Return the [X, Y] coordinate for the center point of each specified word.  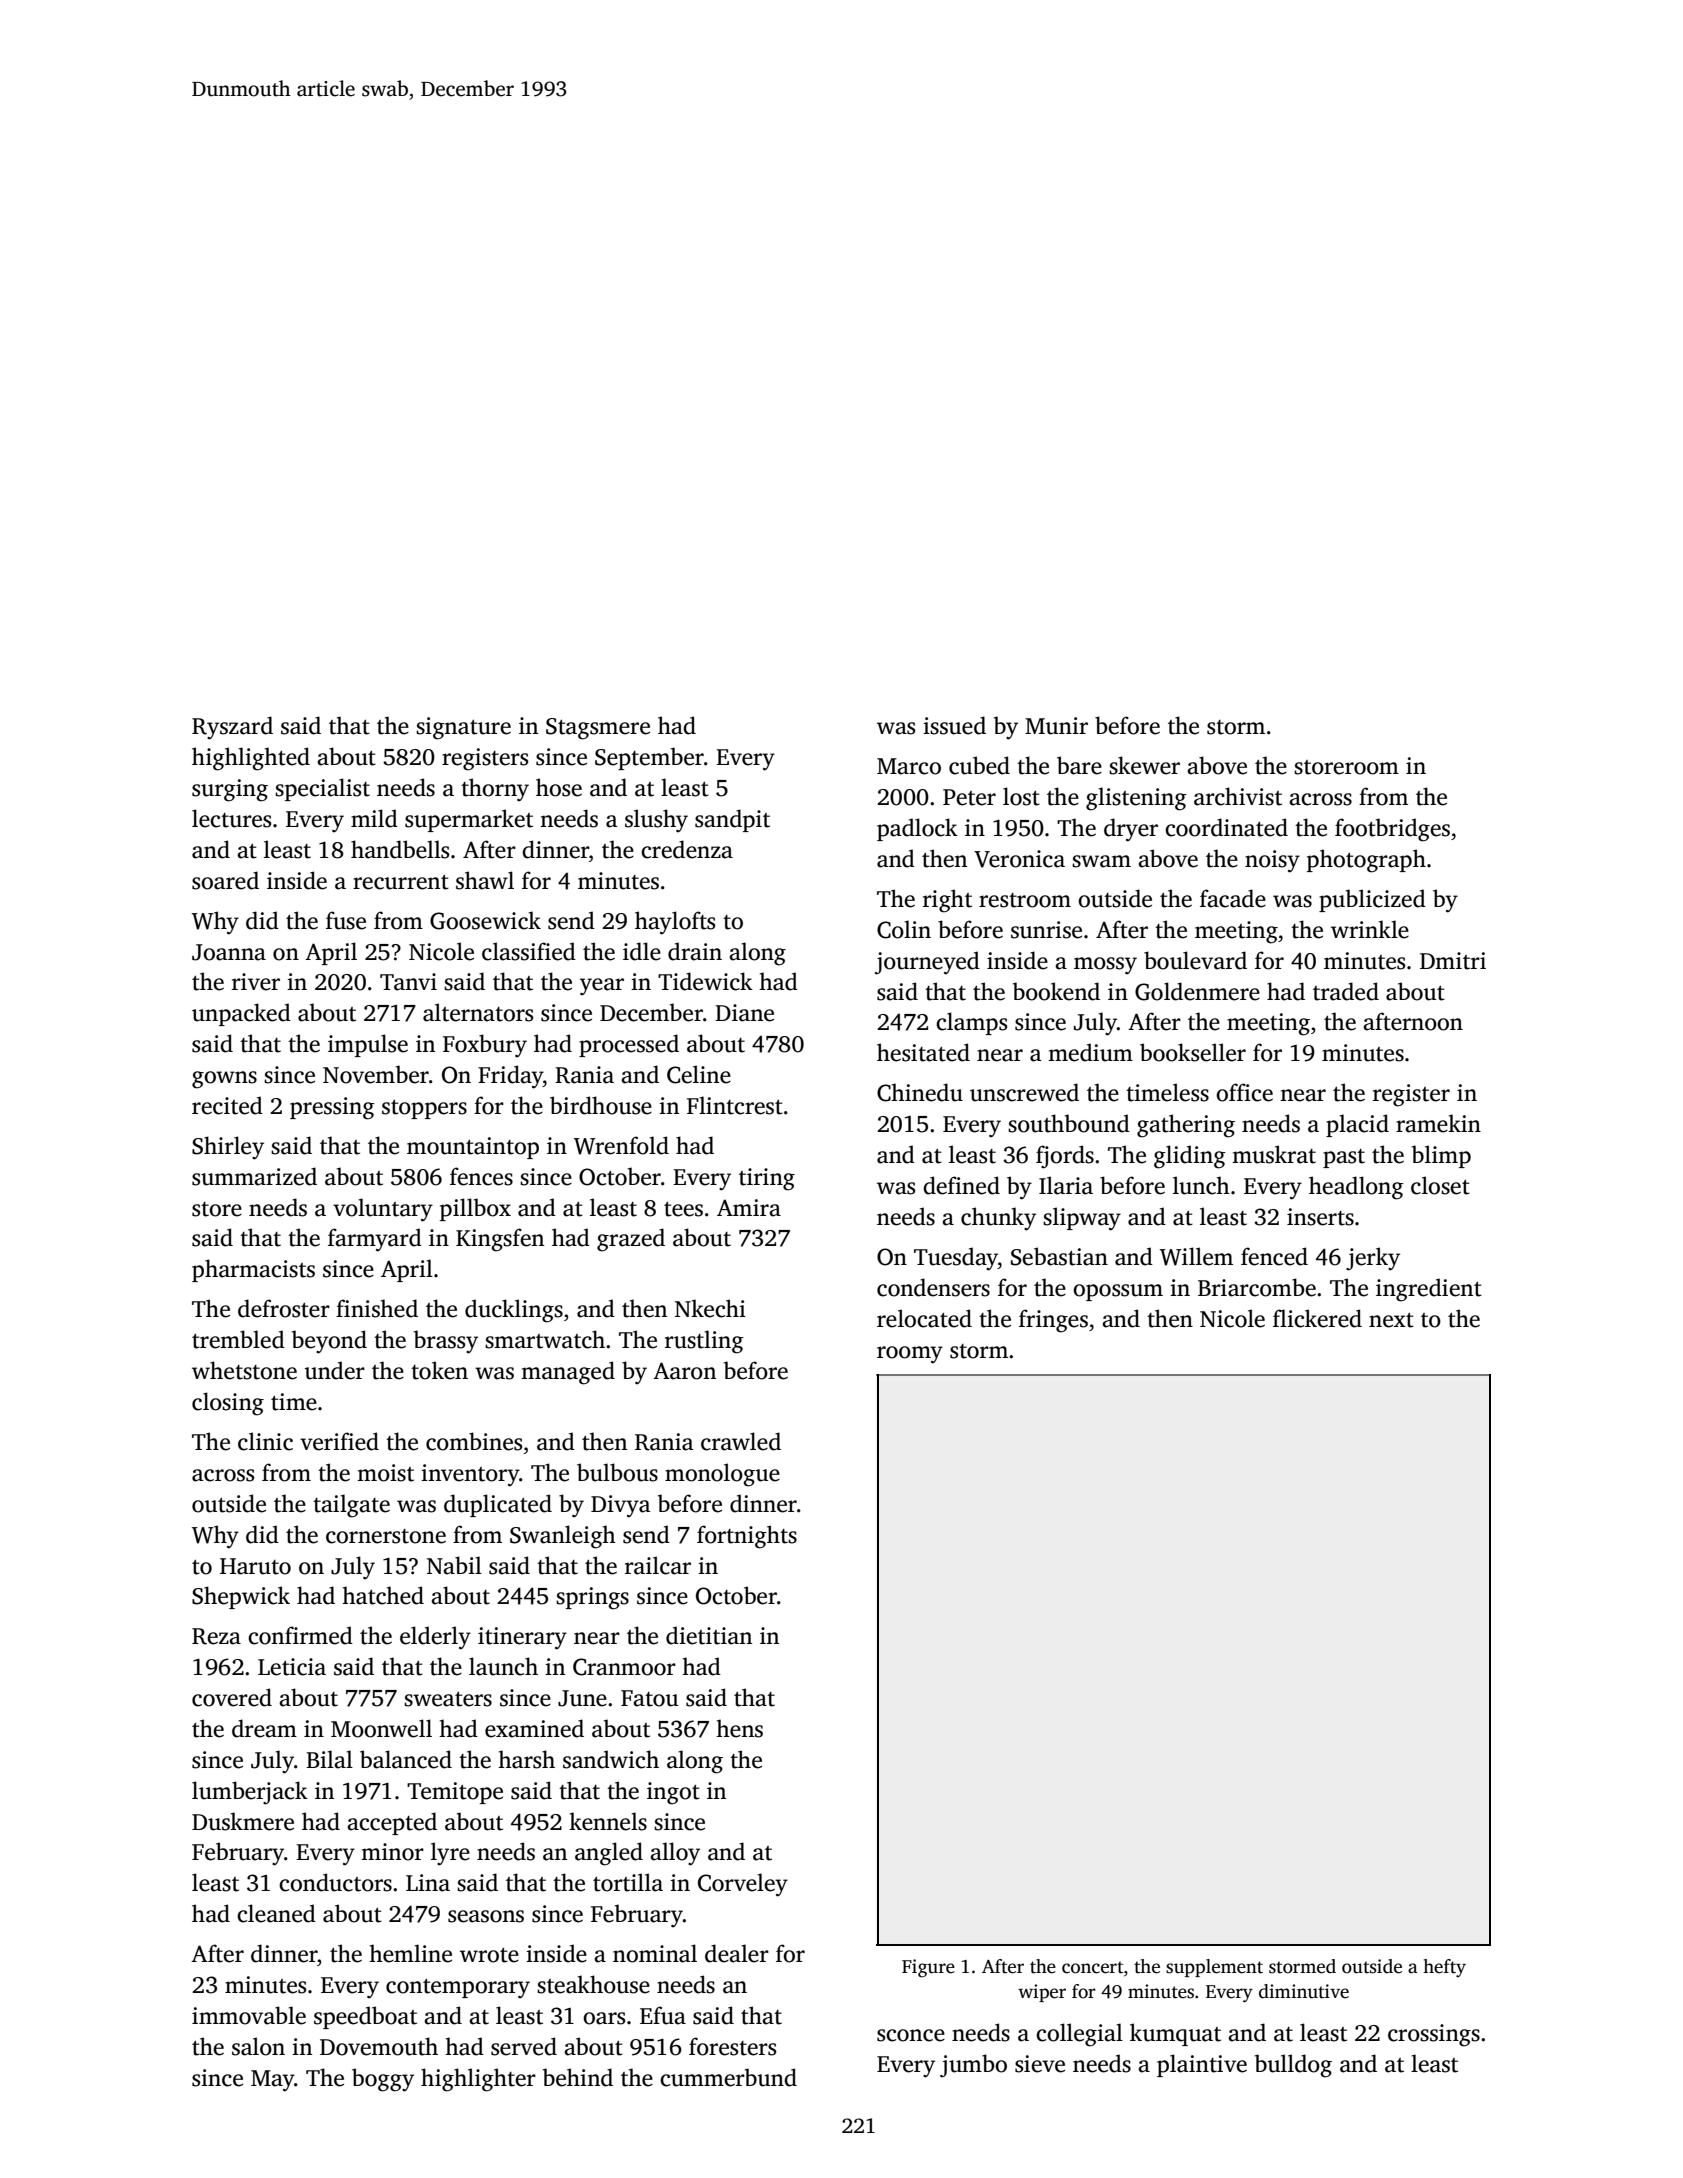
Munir [1056, 726]
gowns [224, 1080]
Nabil [454, 1565]
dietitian [709, 1635]
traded [1346, 991]
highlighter [478, 2080]
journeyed [927, 963]
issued [954, 725]
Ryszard [232, 728]
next [1391, 1320]
